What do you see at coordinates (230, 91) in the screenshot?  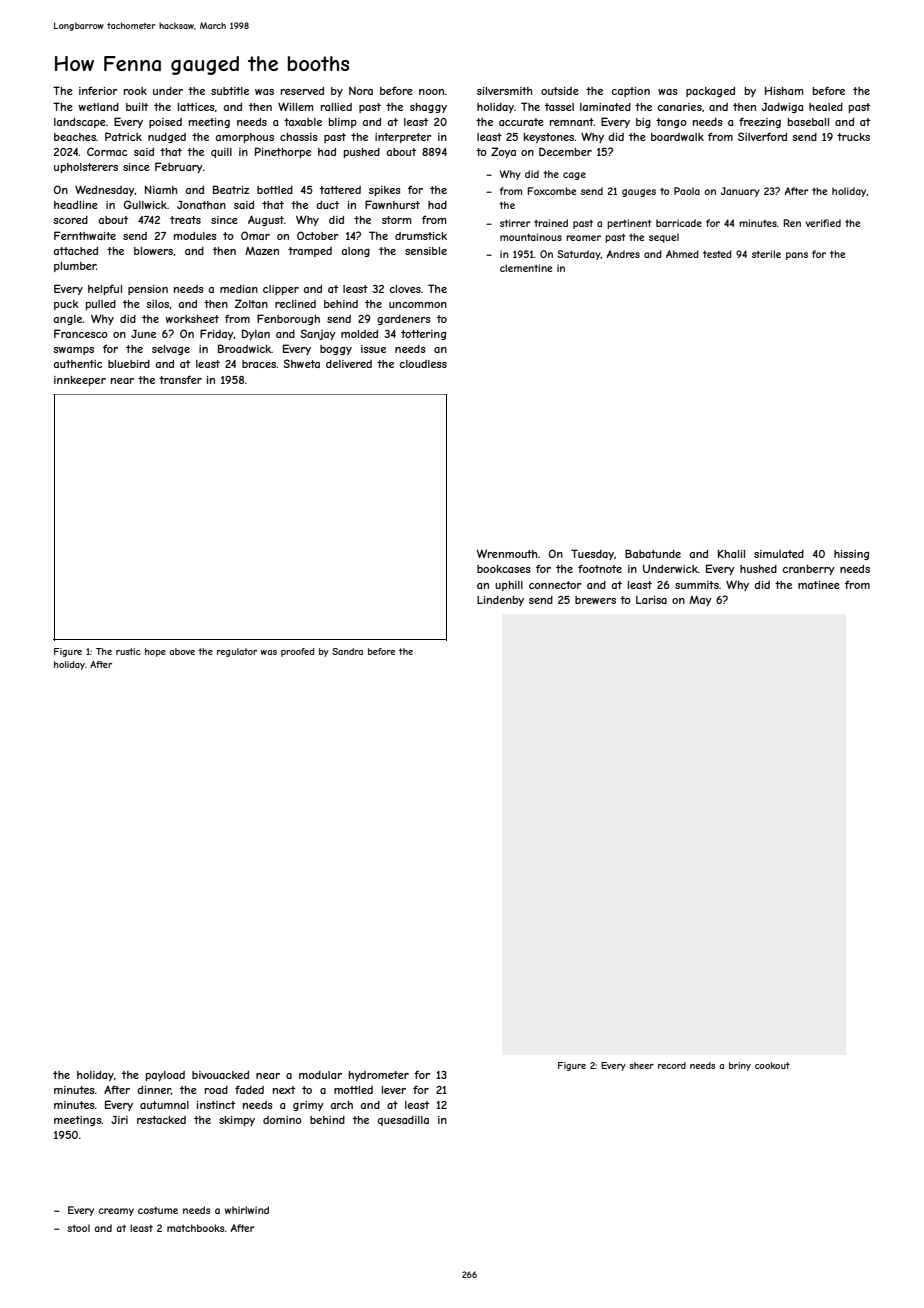 I see `subtitle` at bounding box center [230, 91].
